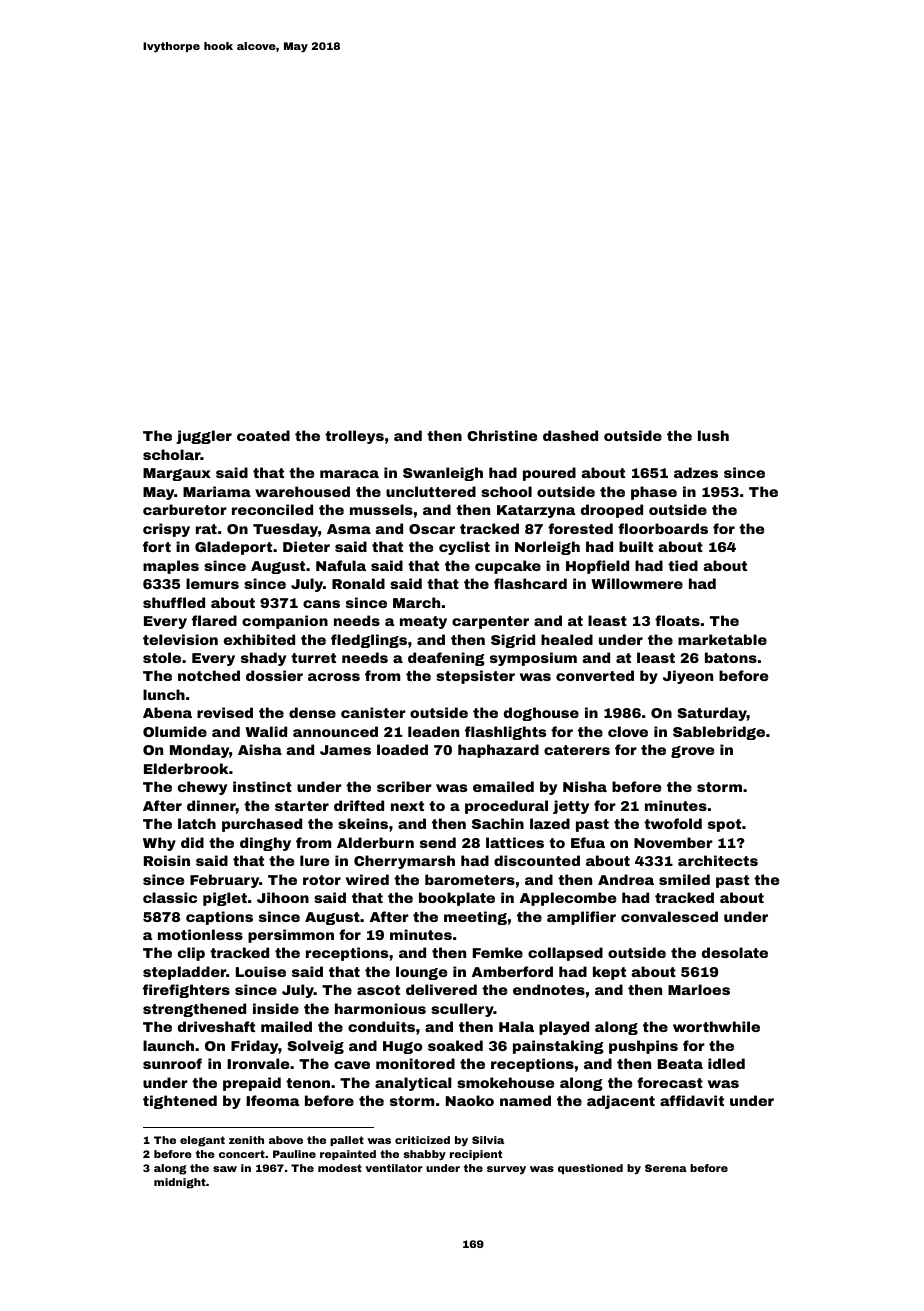 The width and height of the page is (924, 1311). What do you see at coordinates (180, 1183) in the page?
I see `midnight` at bounding box center [180, 1183].
